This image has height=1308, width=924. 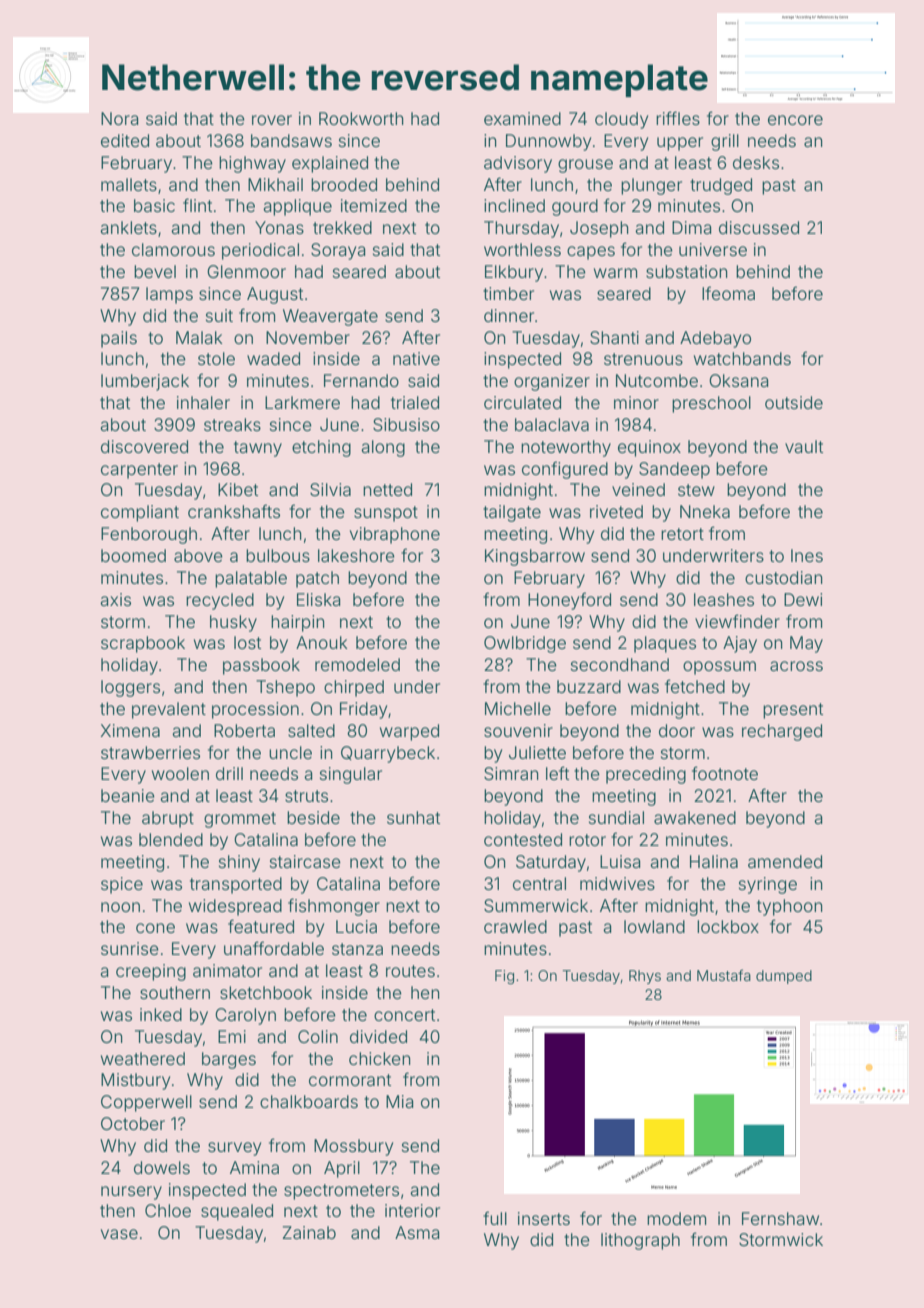 I want to click on Rookworth, so click(x=361, y=118).
